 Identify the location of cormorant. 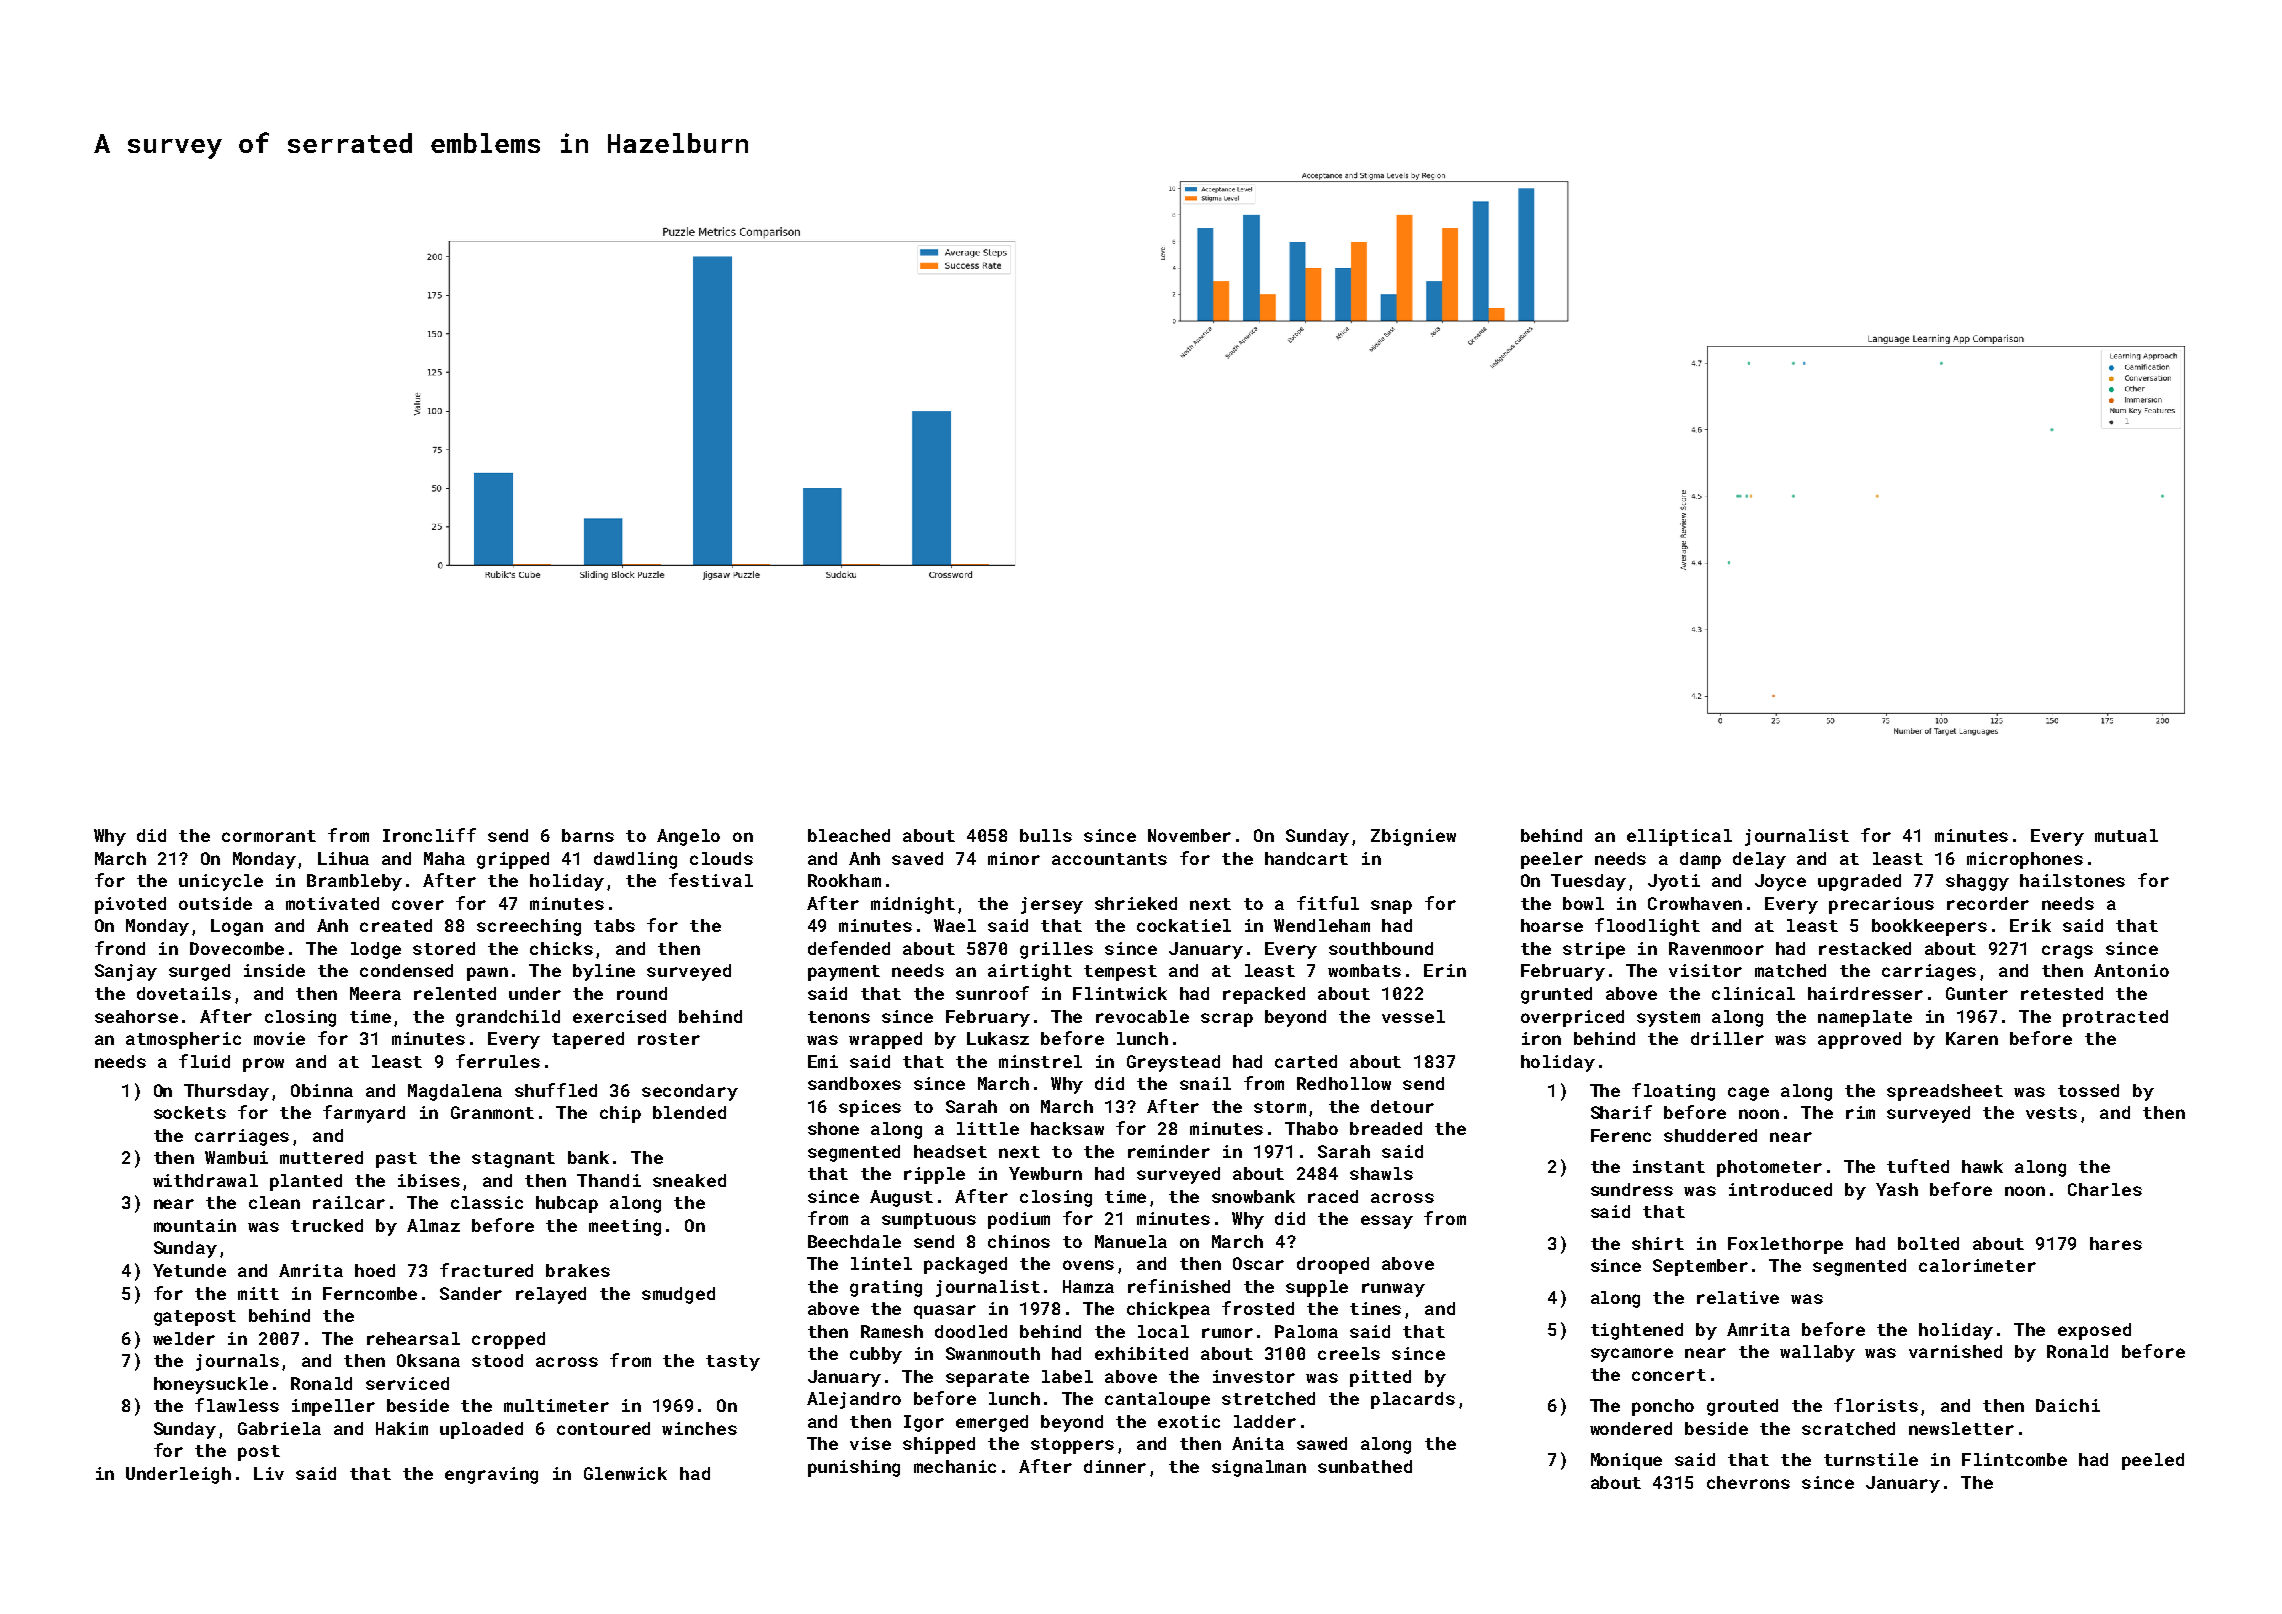
(269, 836).
